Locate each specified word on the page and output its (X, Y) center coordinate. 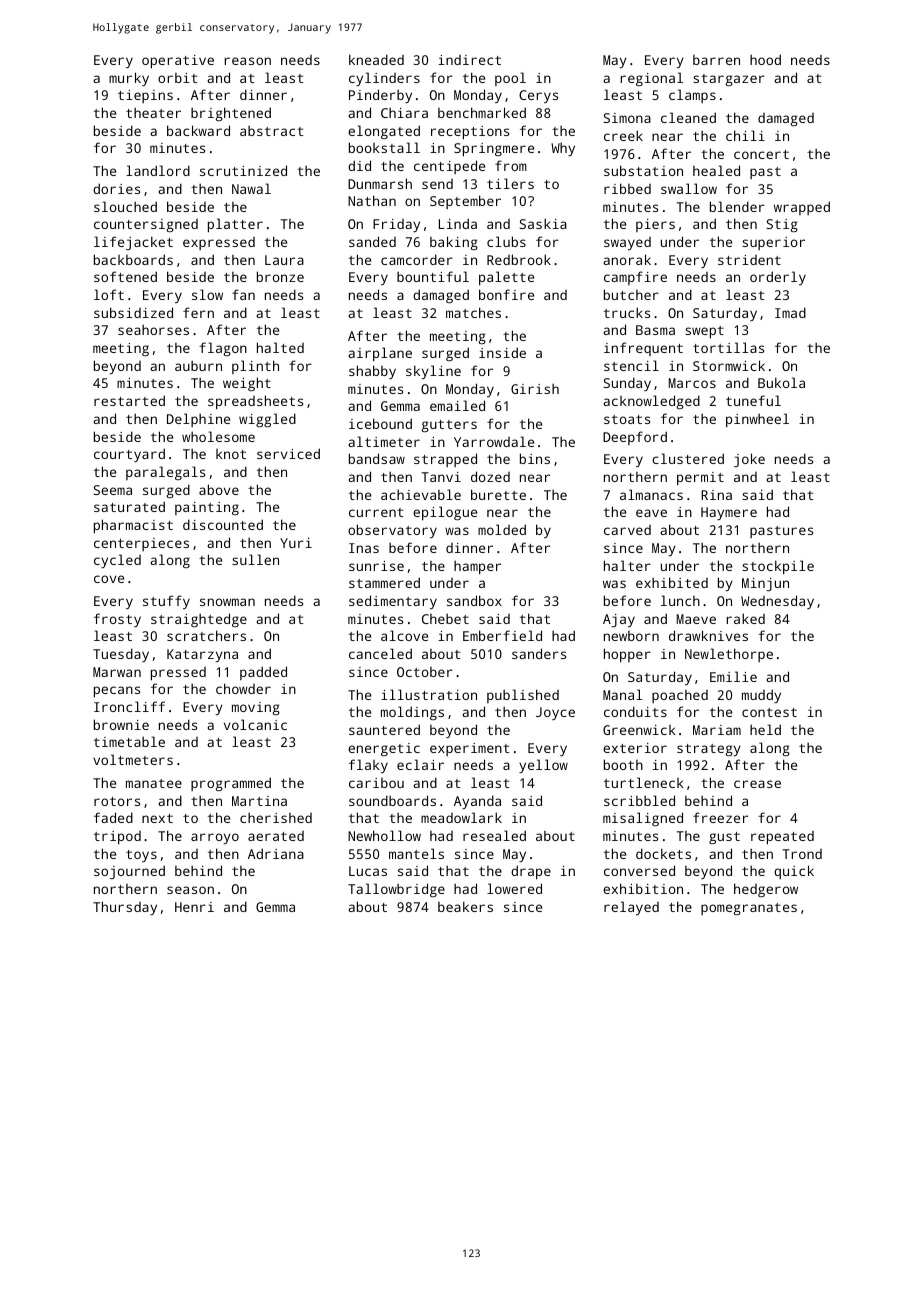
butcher (631, 294)
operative (178, 62)
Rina (716, 495)
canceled (380, 653)
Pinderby (380, 96)
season (190, 890)
